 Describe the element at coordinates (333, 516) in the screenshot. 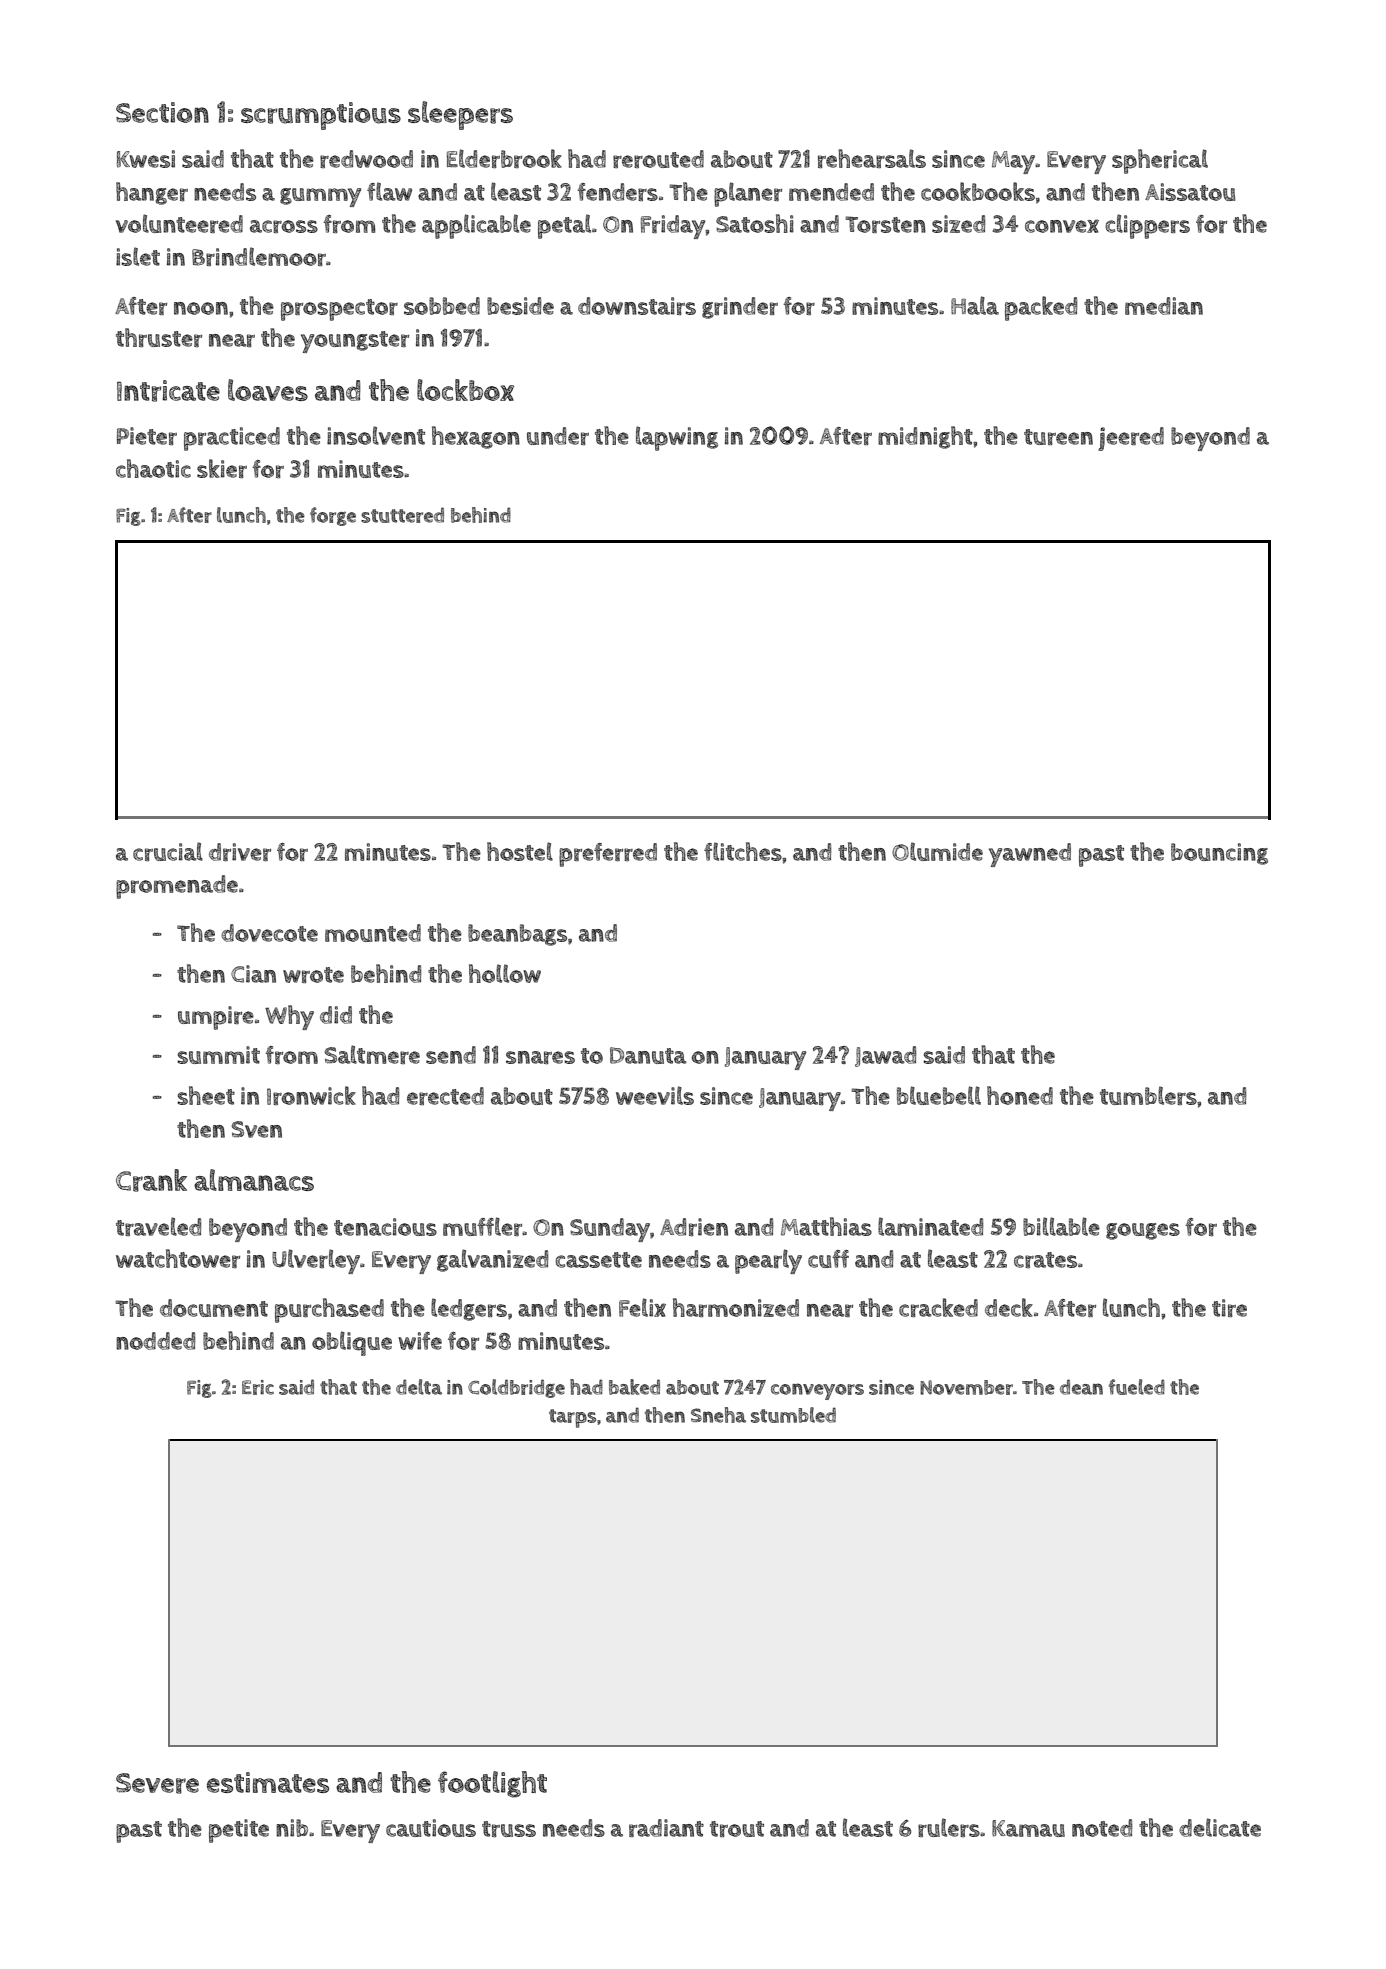

I see `forge` at that location.
